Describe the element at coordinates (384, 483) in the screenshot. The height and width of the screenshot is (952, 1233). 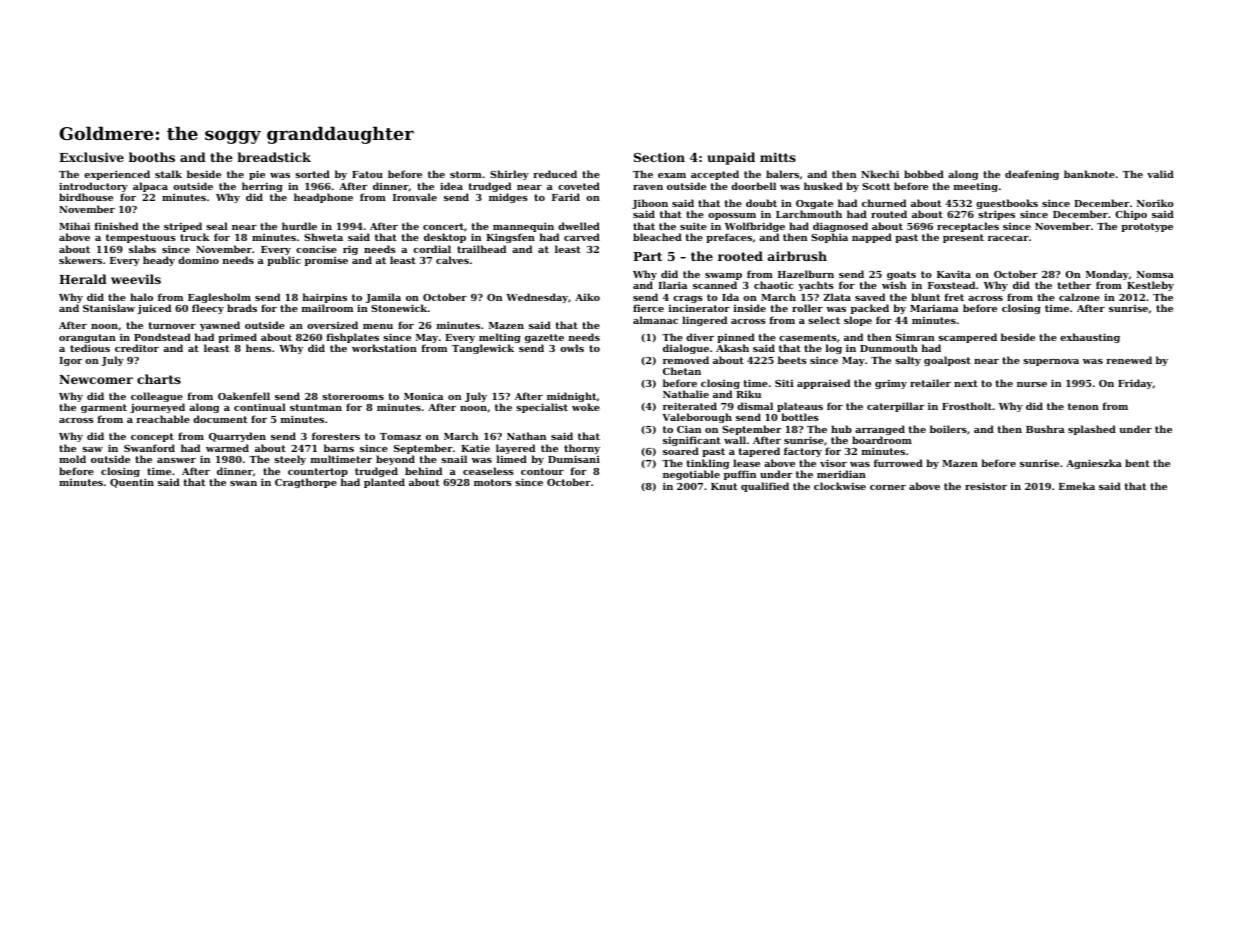
I see `planted` at that location.
